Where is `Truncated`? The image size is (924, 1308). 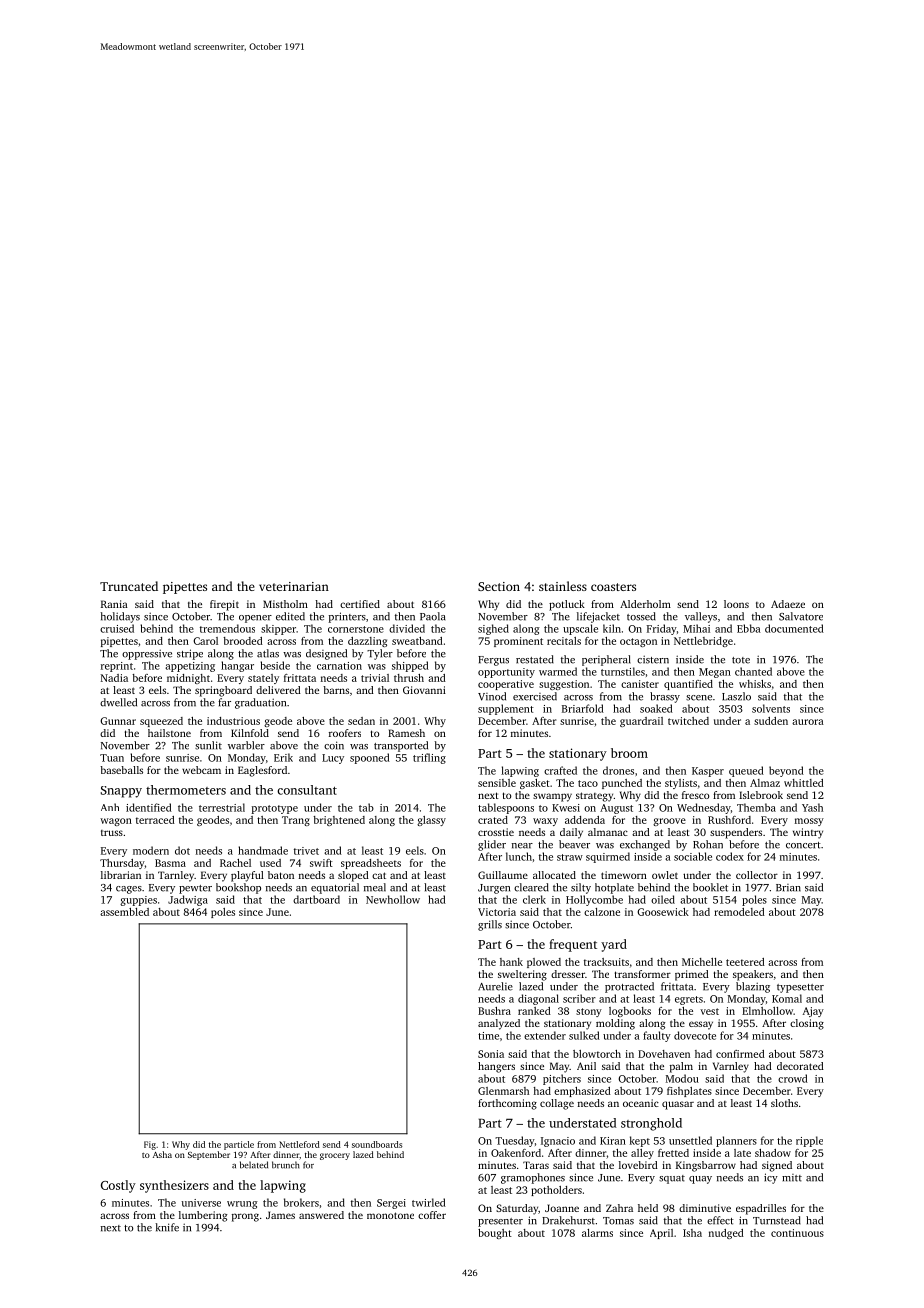 Truncated is located at coordinates (129, 586).
